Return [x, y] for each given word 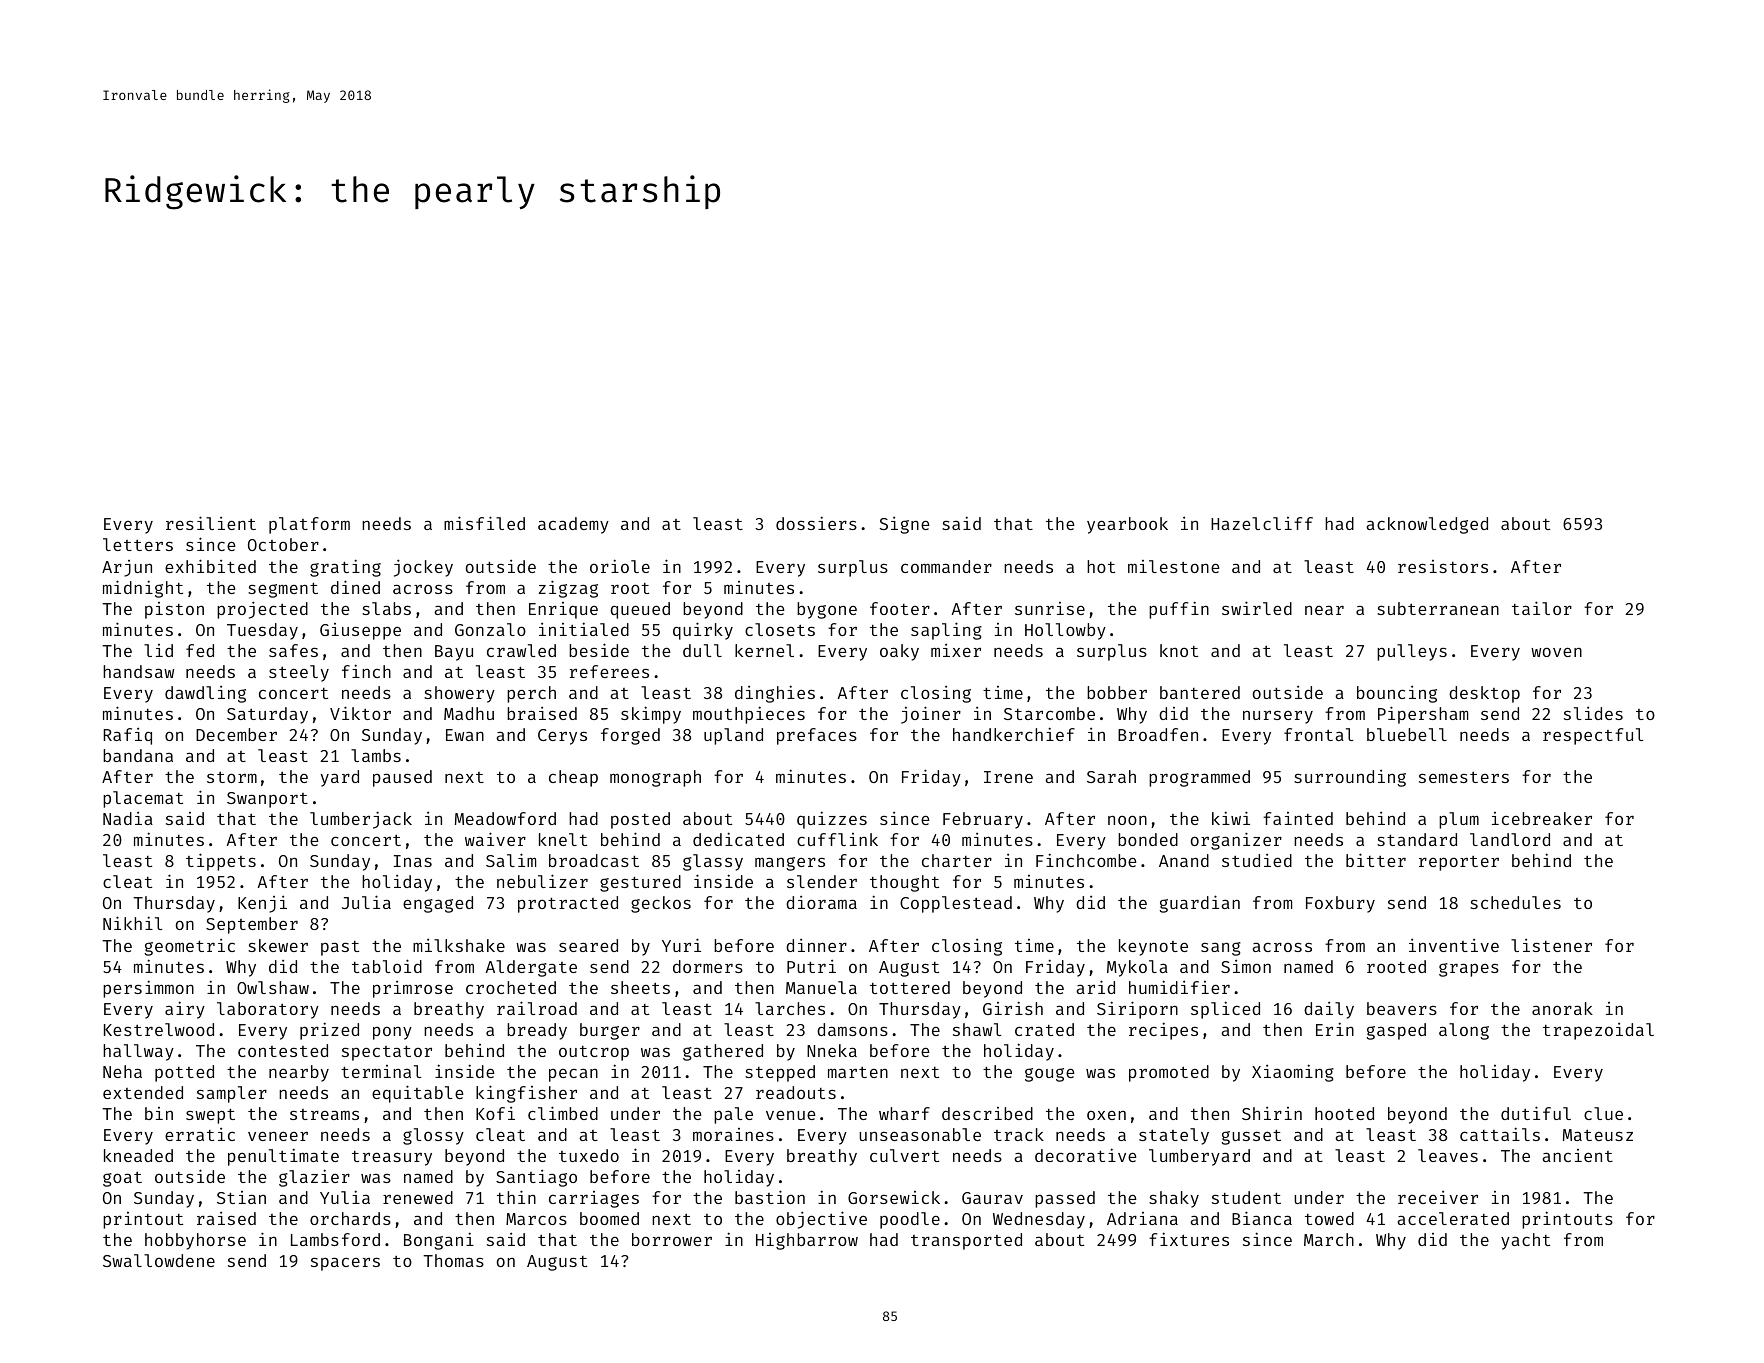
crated [1044, 1029]
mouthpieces [749, 715]
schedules [1515, 902]
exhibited [210, 566]
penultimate [283, 1157]
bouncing [1397, 694]
